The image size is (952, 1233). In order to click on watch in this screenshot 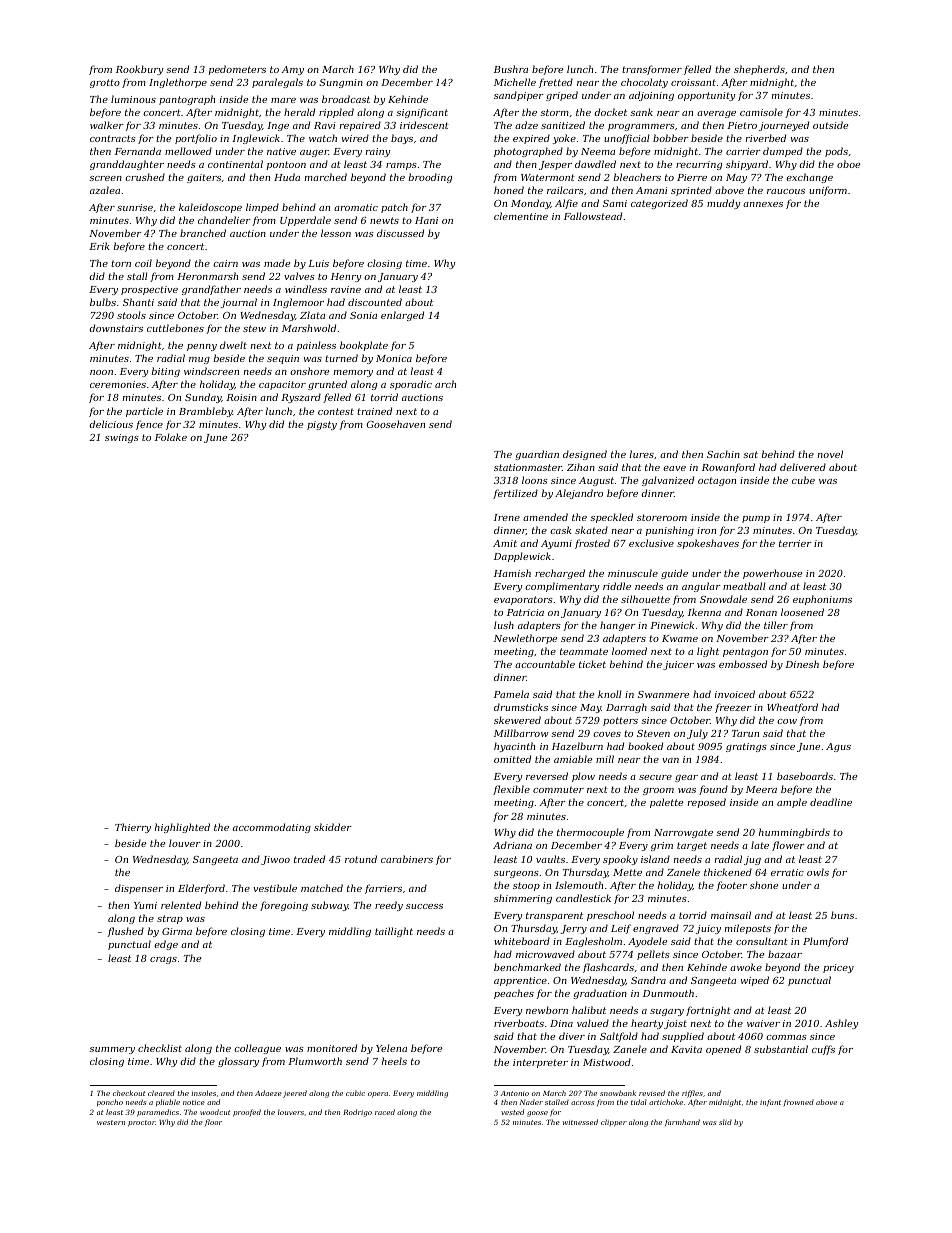, I will do `click(323, 138)`.
